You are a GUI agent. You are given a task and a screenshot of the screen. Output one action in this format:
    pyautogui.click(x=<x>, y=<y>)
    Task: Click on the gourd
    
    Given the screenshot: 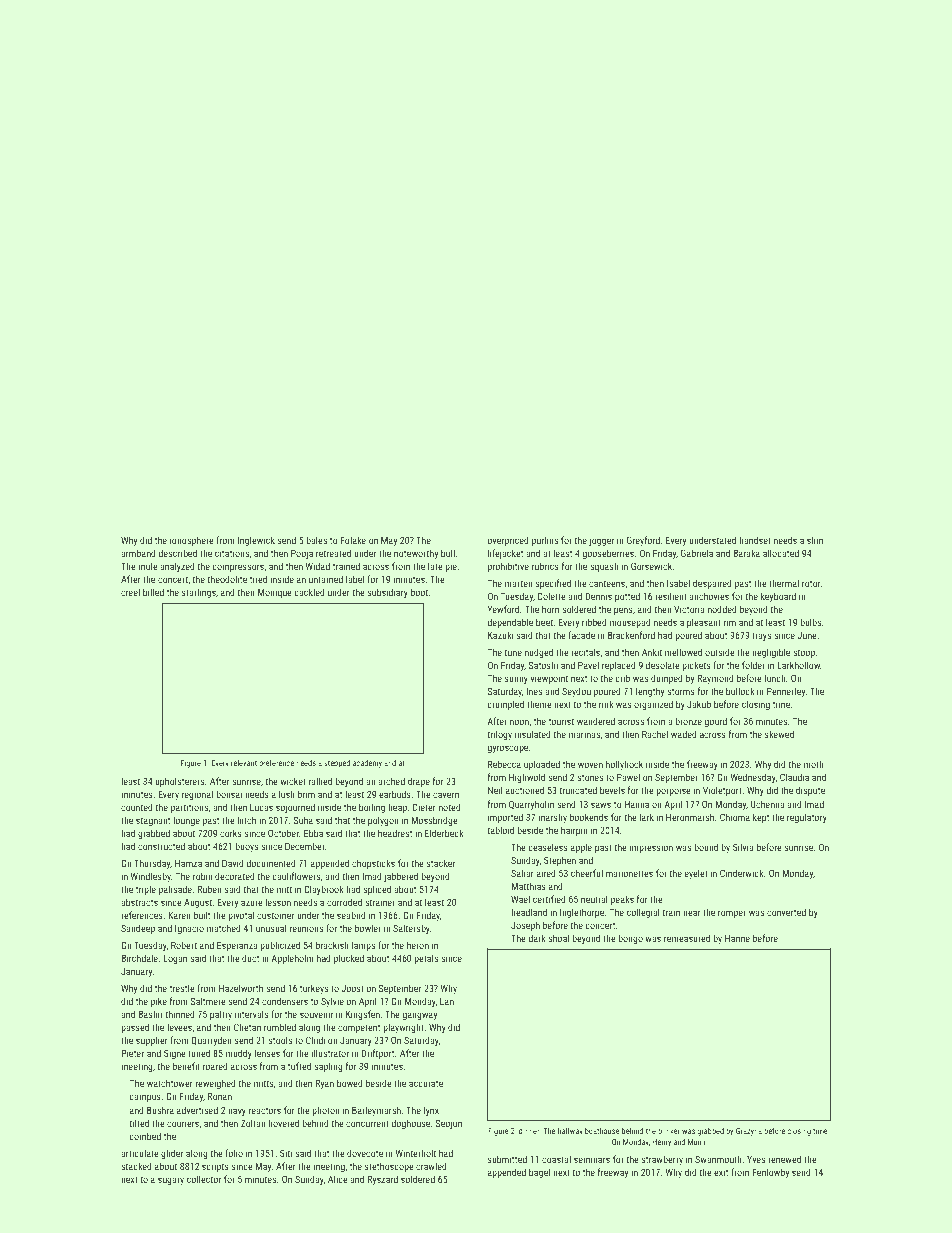 What is the action you would take?
    pyautogui.click(x=715, y=722)
